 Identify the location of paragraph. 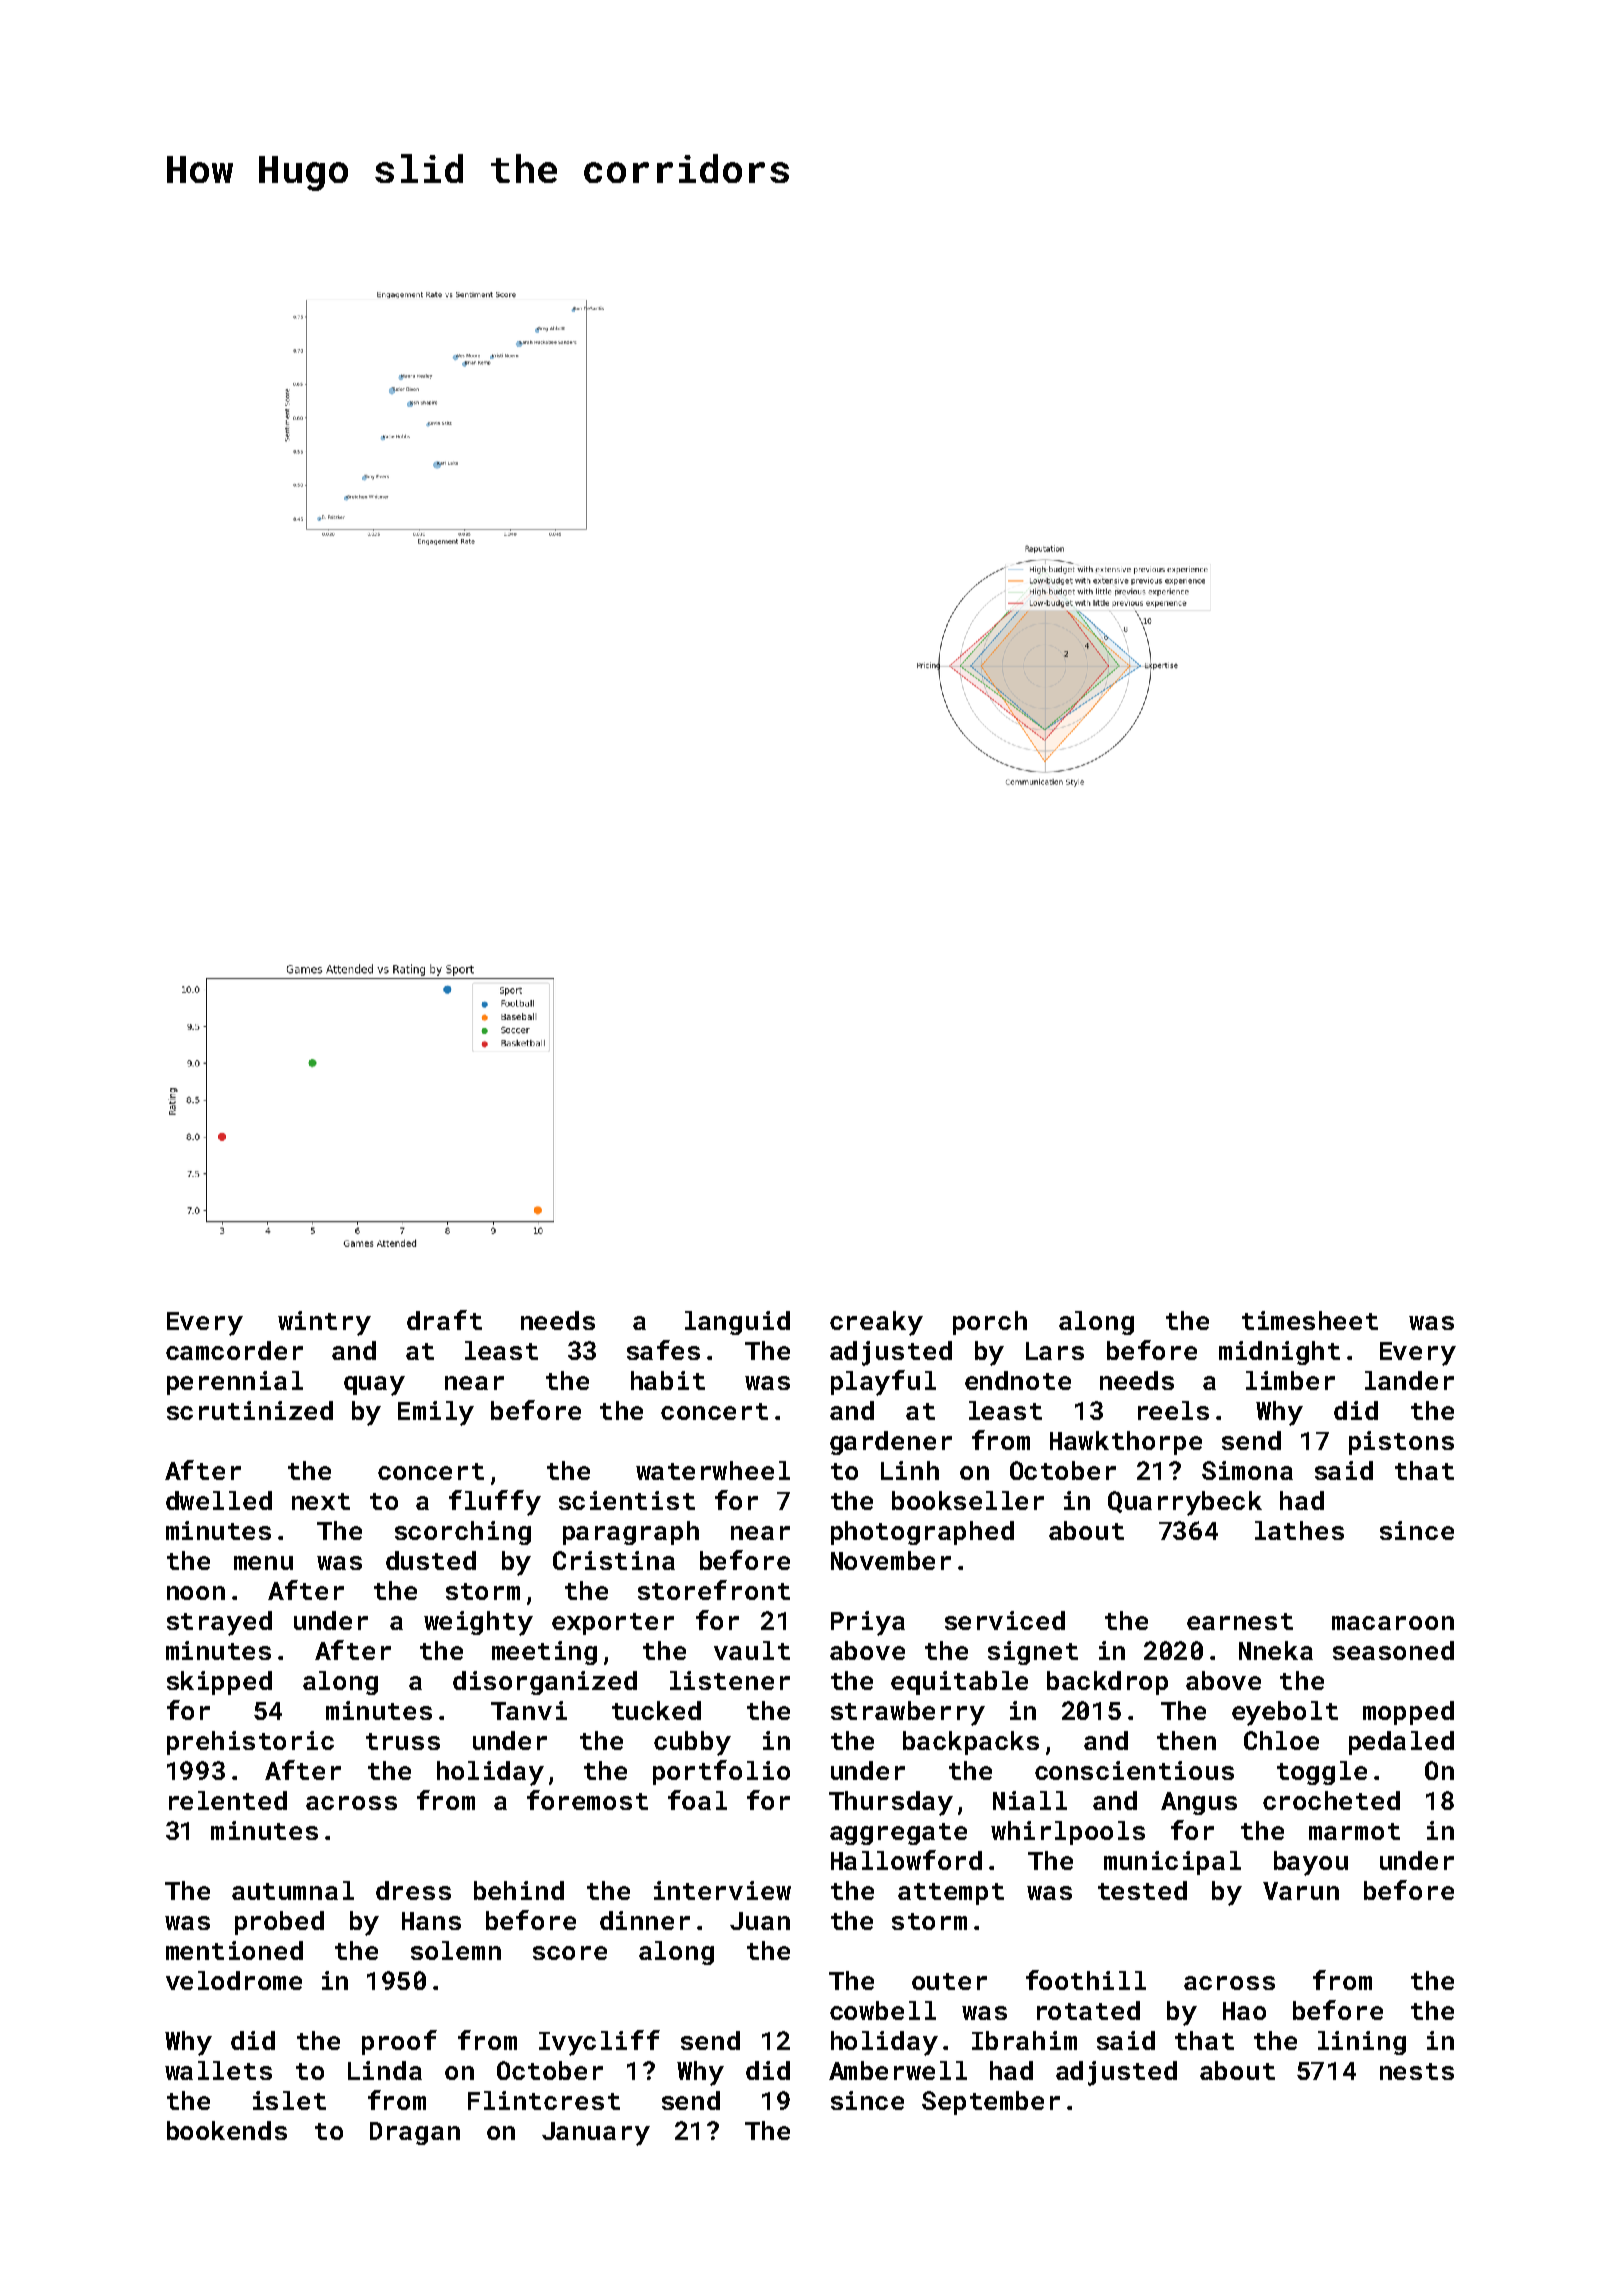
(631, 1533).
